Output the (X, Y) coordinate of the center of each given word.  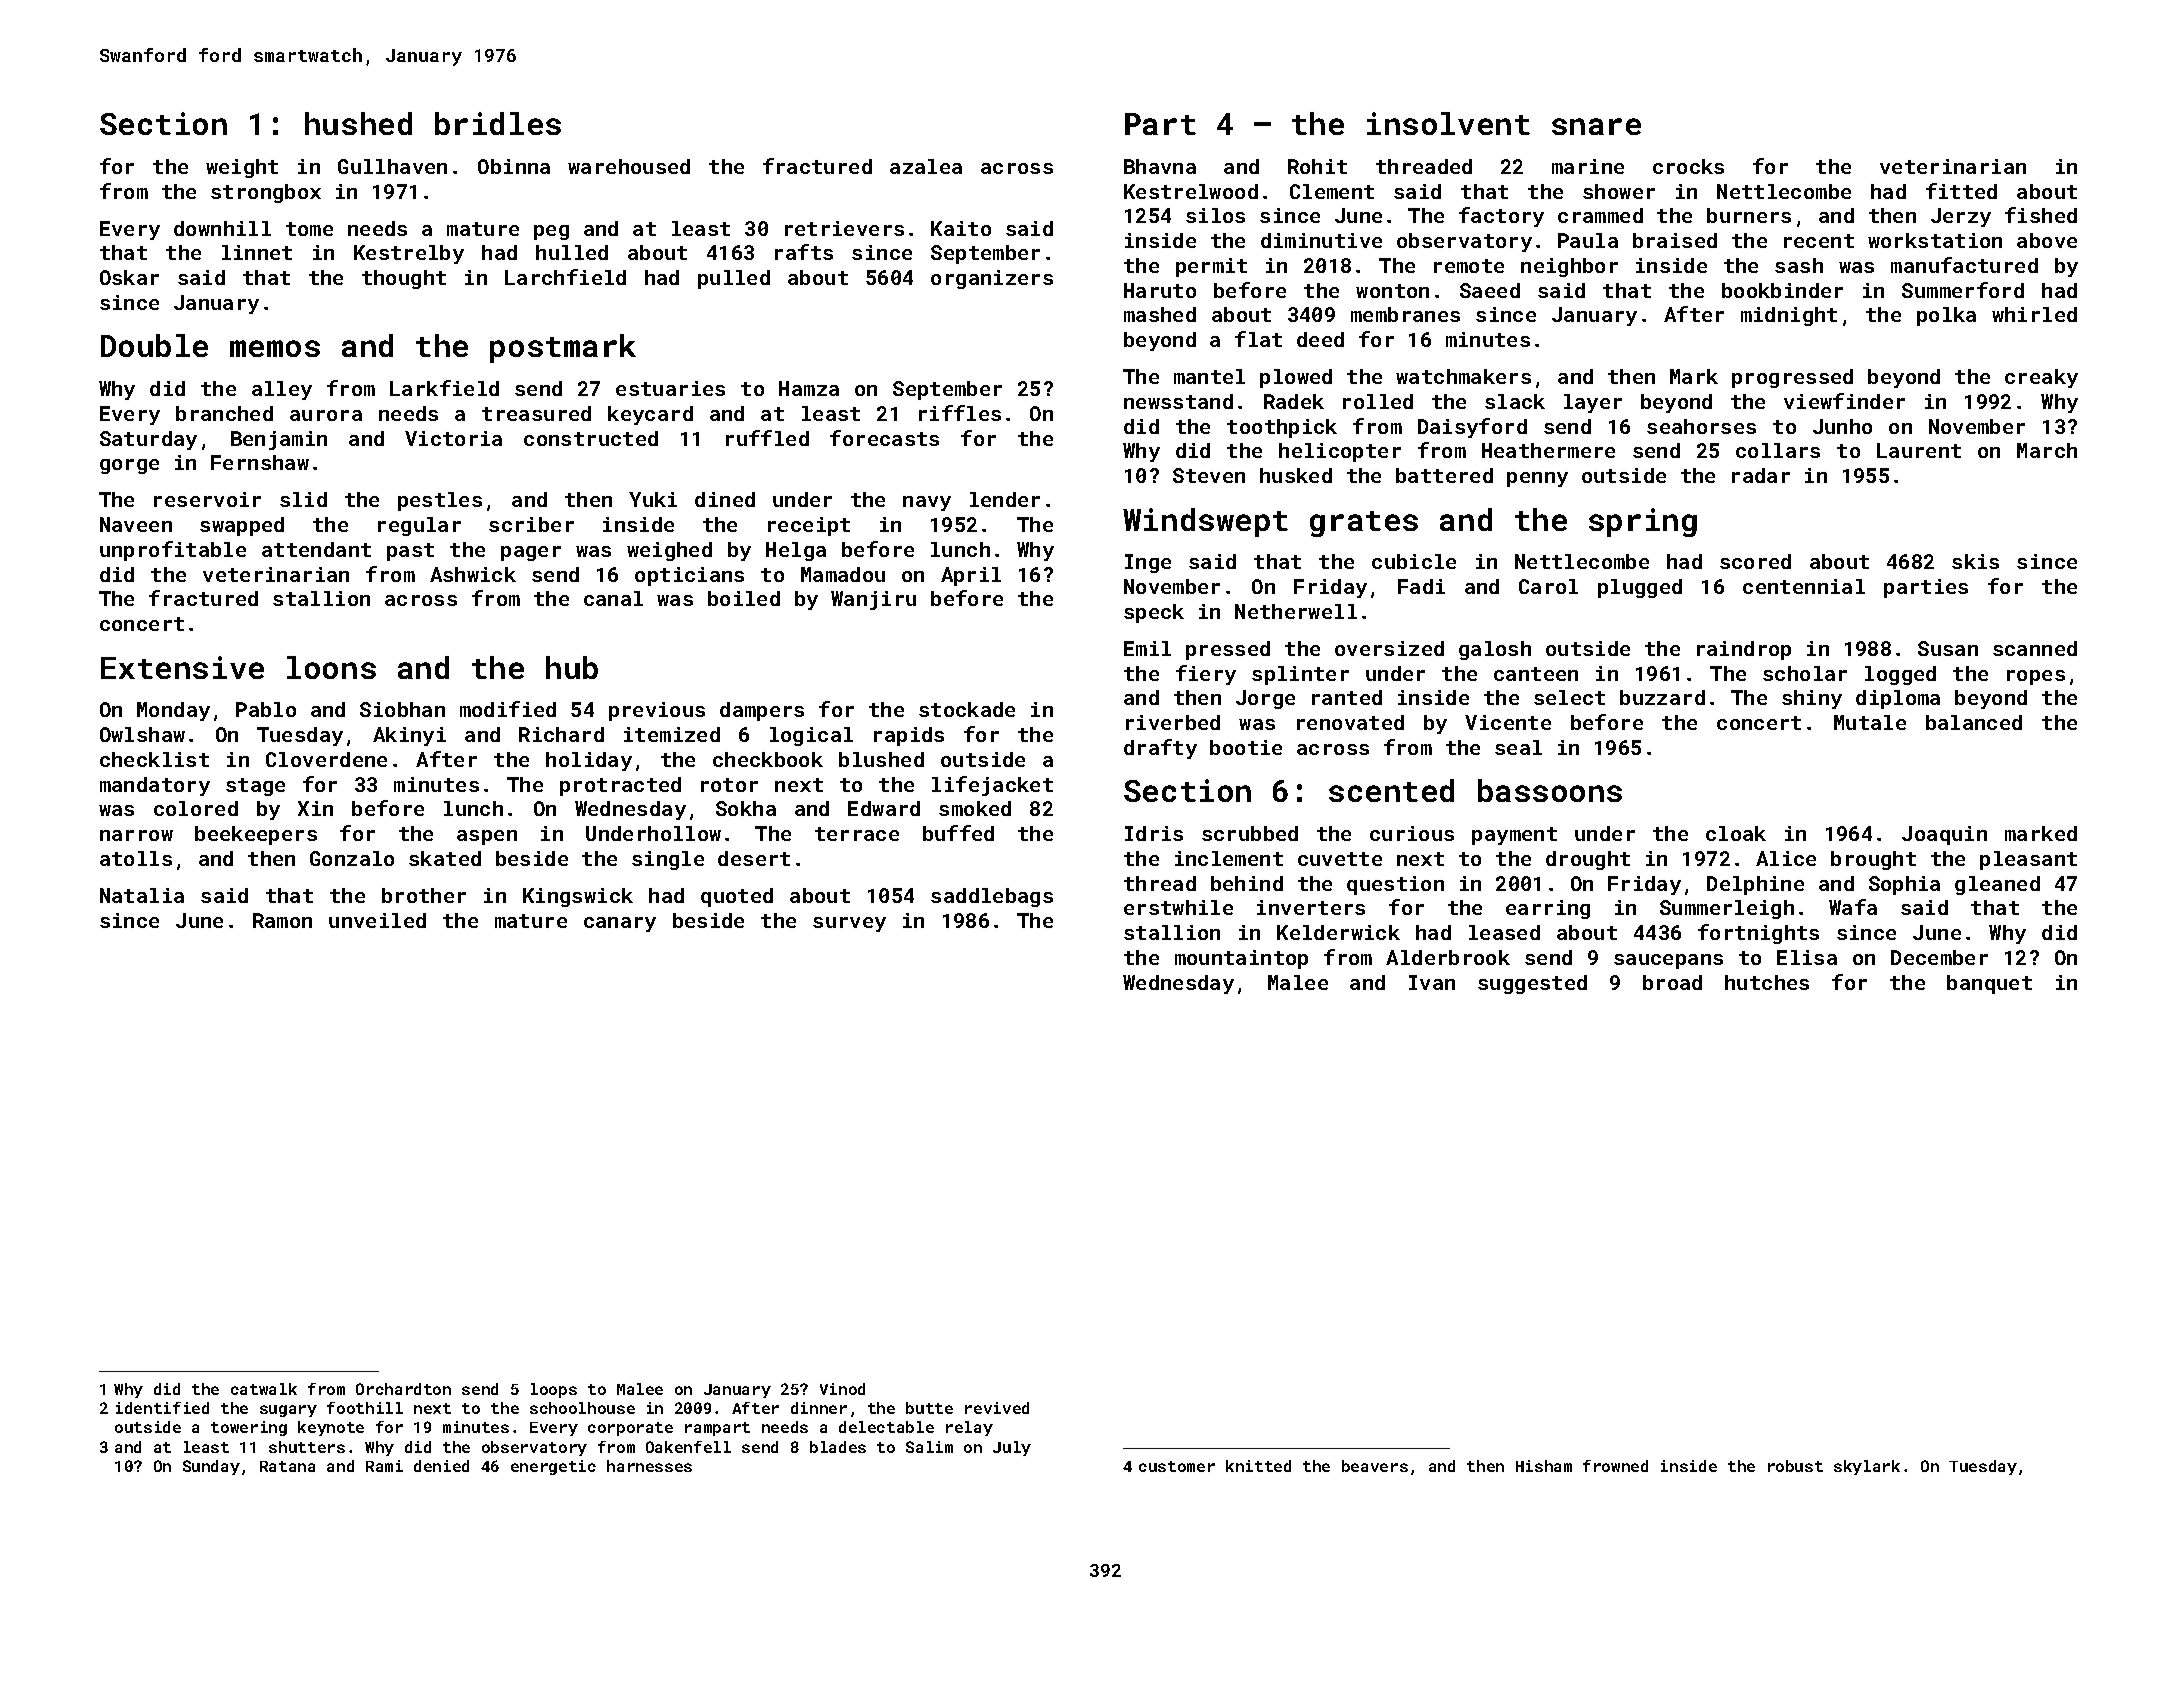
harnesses (649, 1466)
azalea (926, 166)
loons (331, 667)
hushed (358, 123)
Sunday (211, 1467)
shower (1619, 191)
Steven (1209, 475)
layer (1593, 403)
